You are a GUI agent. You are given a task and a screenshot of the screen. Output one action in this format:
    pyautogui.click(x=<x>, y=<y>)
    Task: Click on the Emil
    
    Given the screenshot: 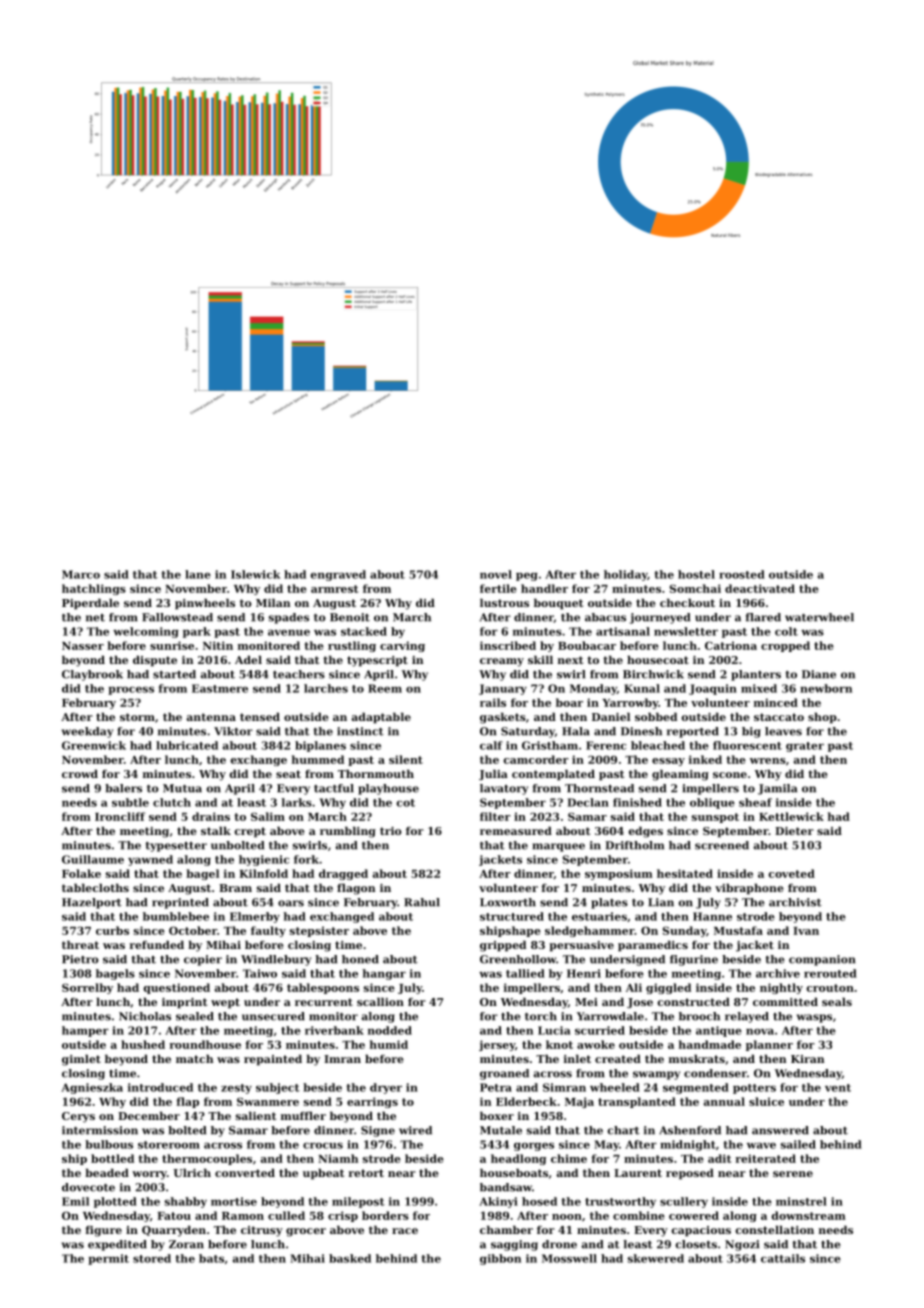 What is the action you would take?
    pyautogui.click(x=75, y=1201)
